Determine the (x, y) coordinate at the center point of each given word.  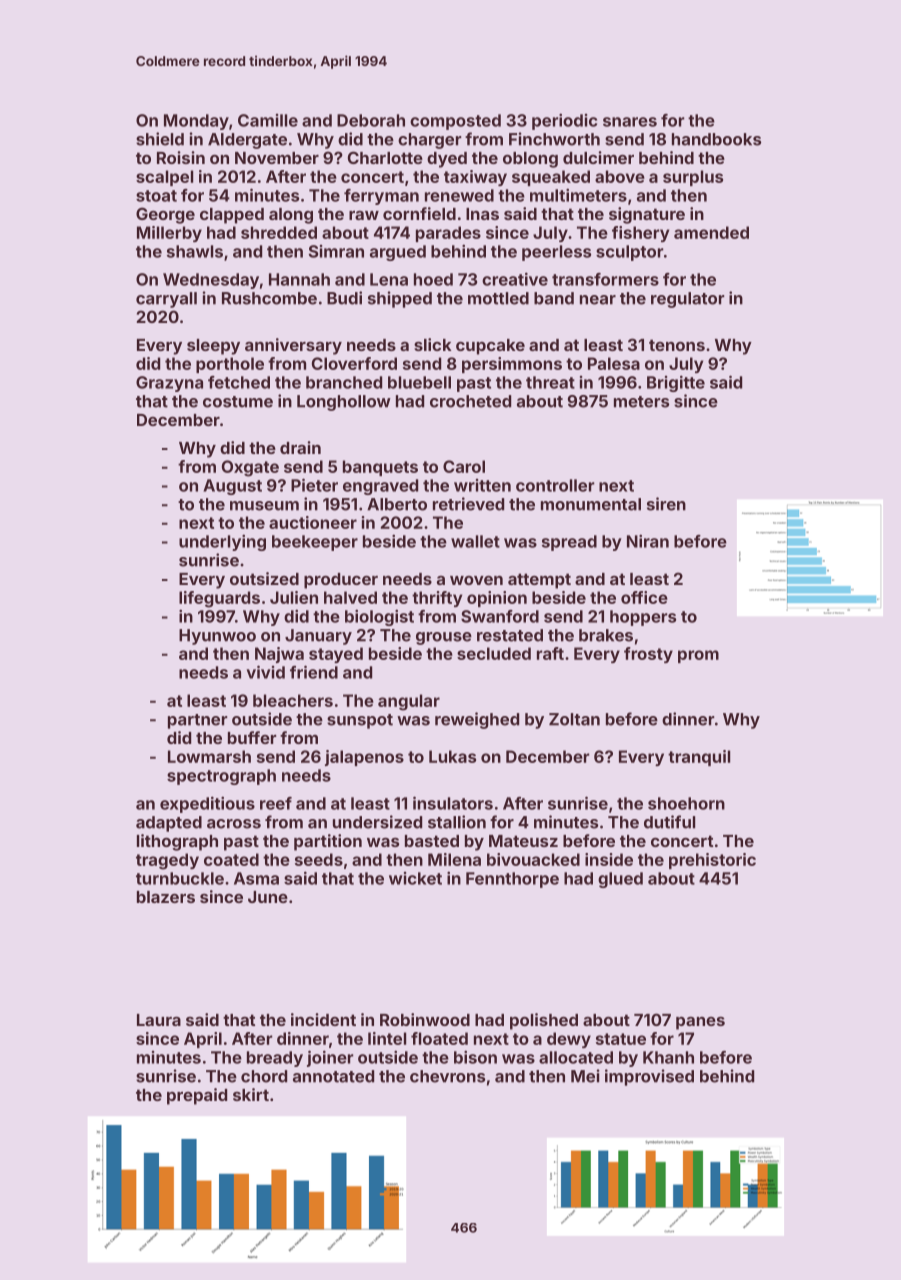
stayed (336, 655)
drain (300, 447)
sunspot (360, 721)
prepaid (197, 1096)
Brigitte (676, 383)
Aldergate (247, 141)
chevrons (447, 1076)
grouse (444, 638)
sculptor (629, 253)
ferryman (381, 197)
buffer (252, 737)
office (644, 597)
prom (698, 656)
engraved (380, 487)
